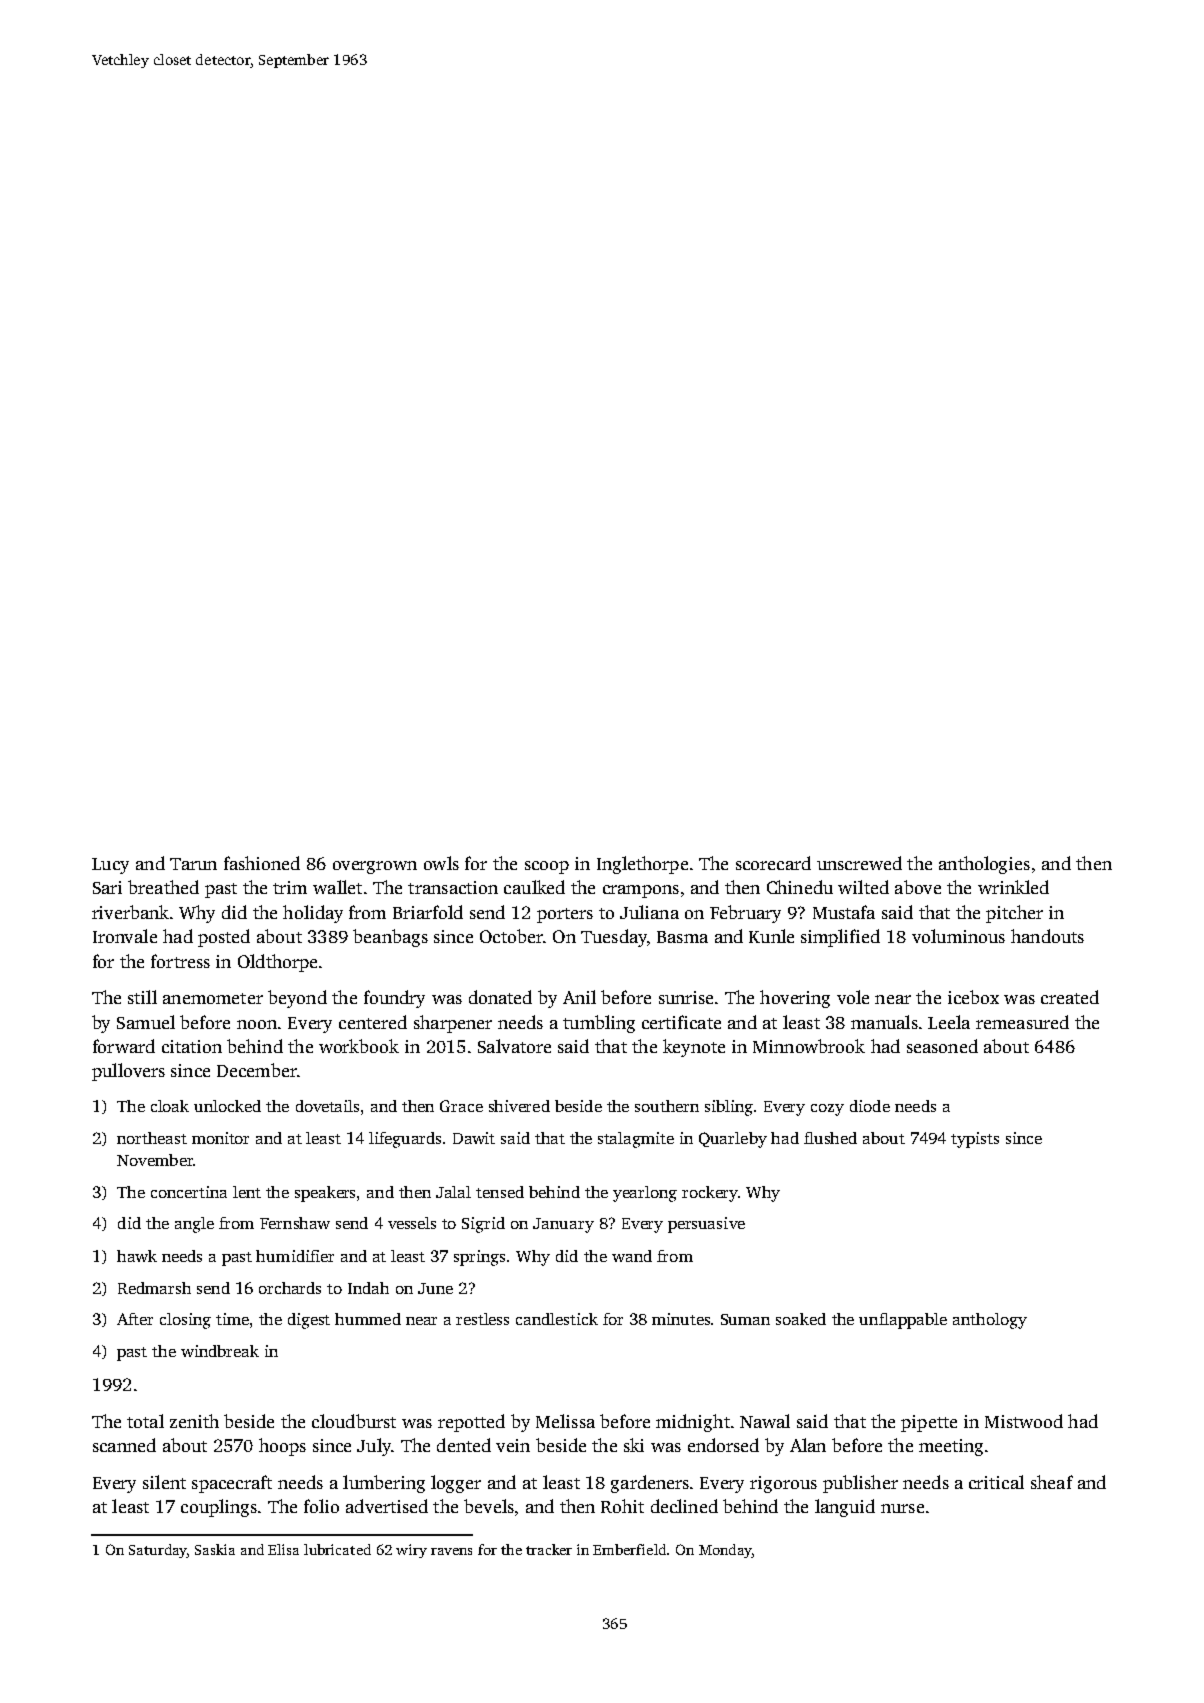 This page has width=1204, height=1703. I want to click on October, so click(511, 936).
